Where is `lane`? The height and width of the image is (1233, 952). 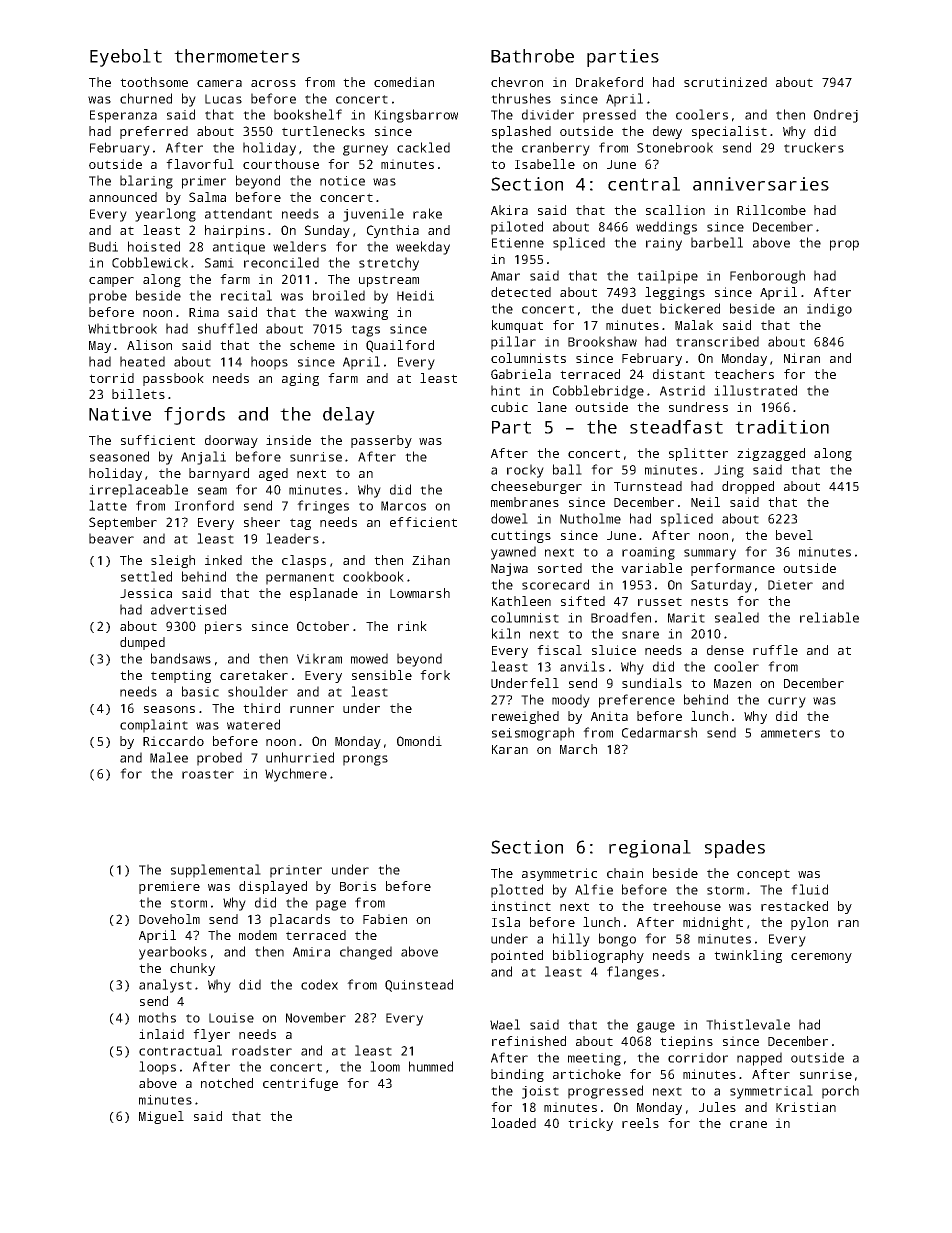 lane is located at coordinates (552, 407).
